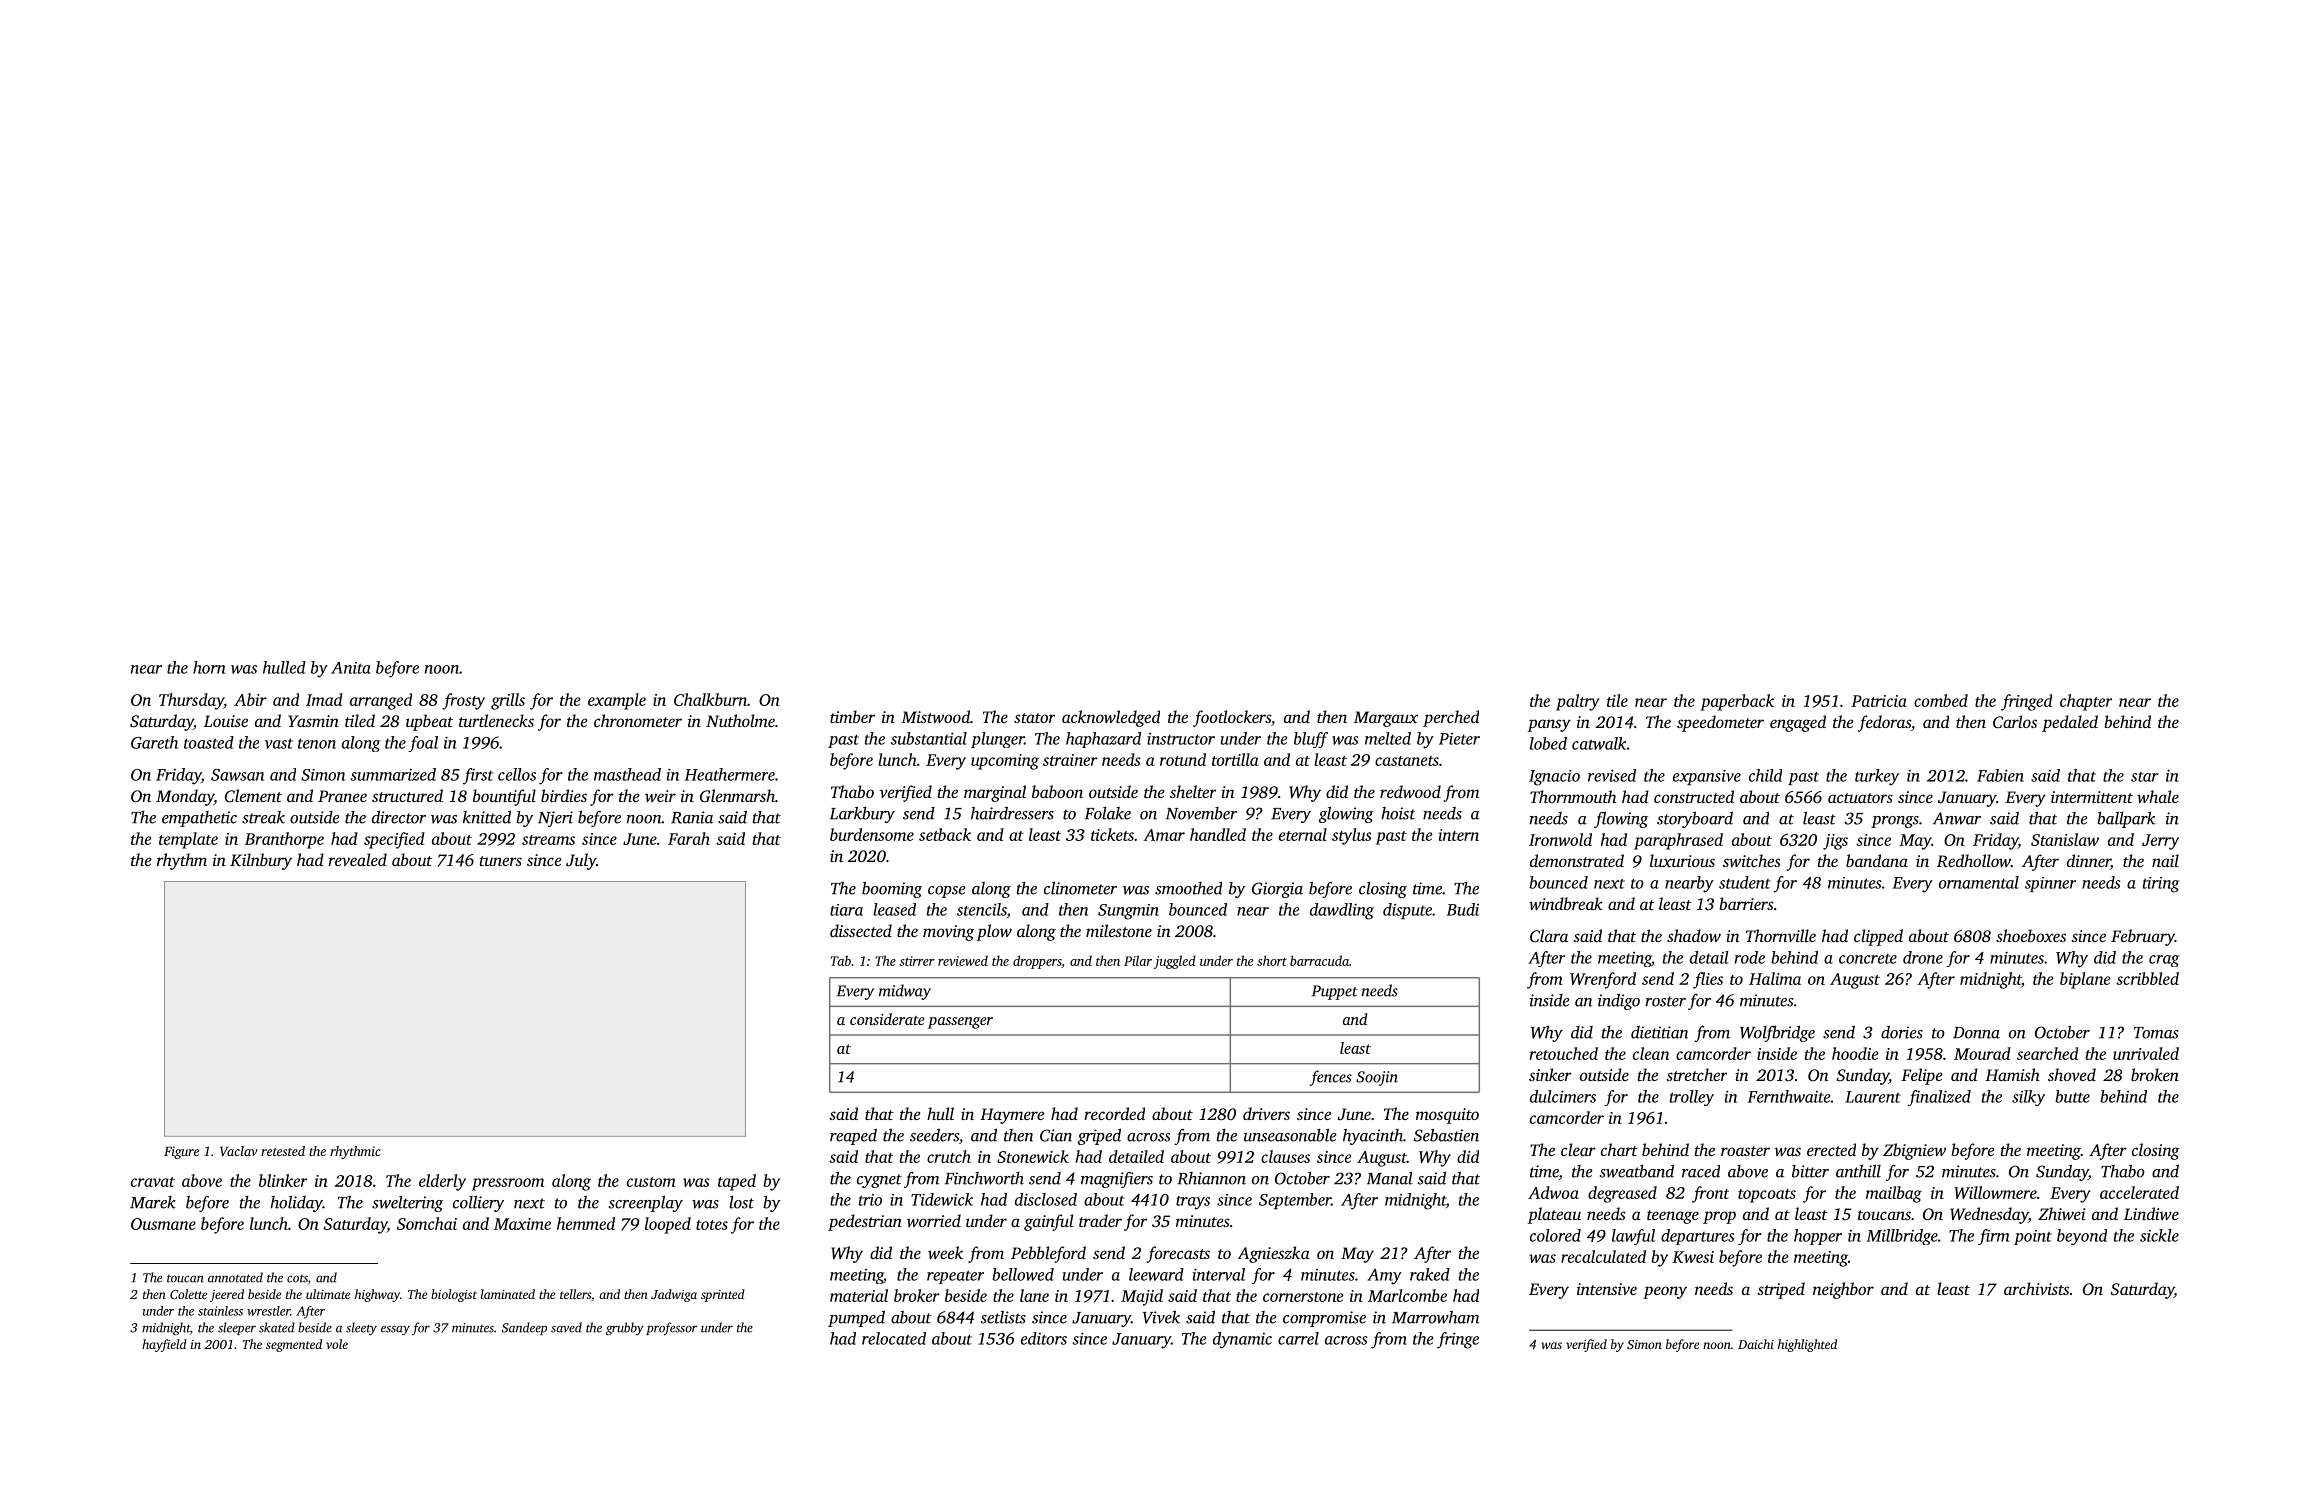 This page has width=2309, height=1494. I want to click on chapter, so click(2086, 702).
